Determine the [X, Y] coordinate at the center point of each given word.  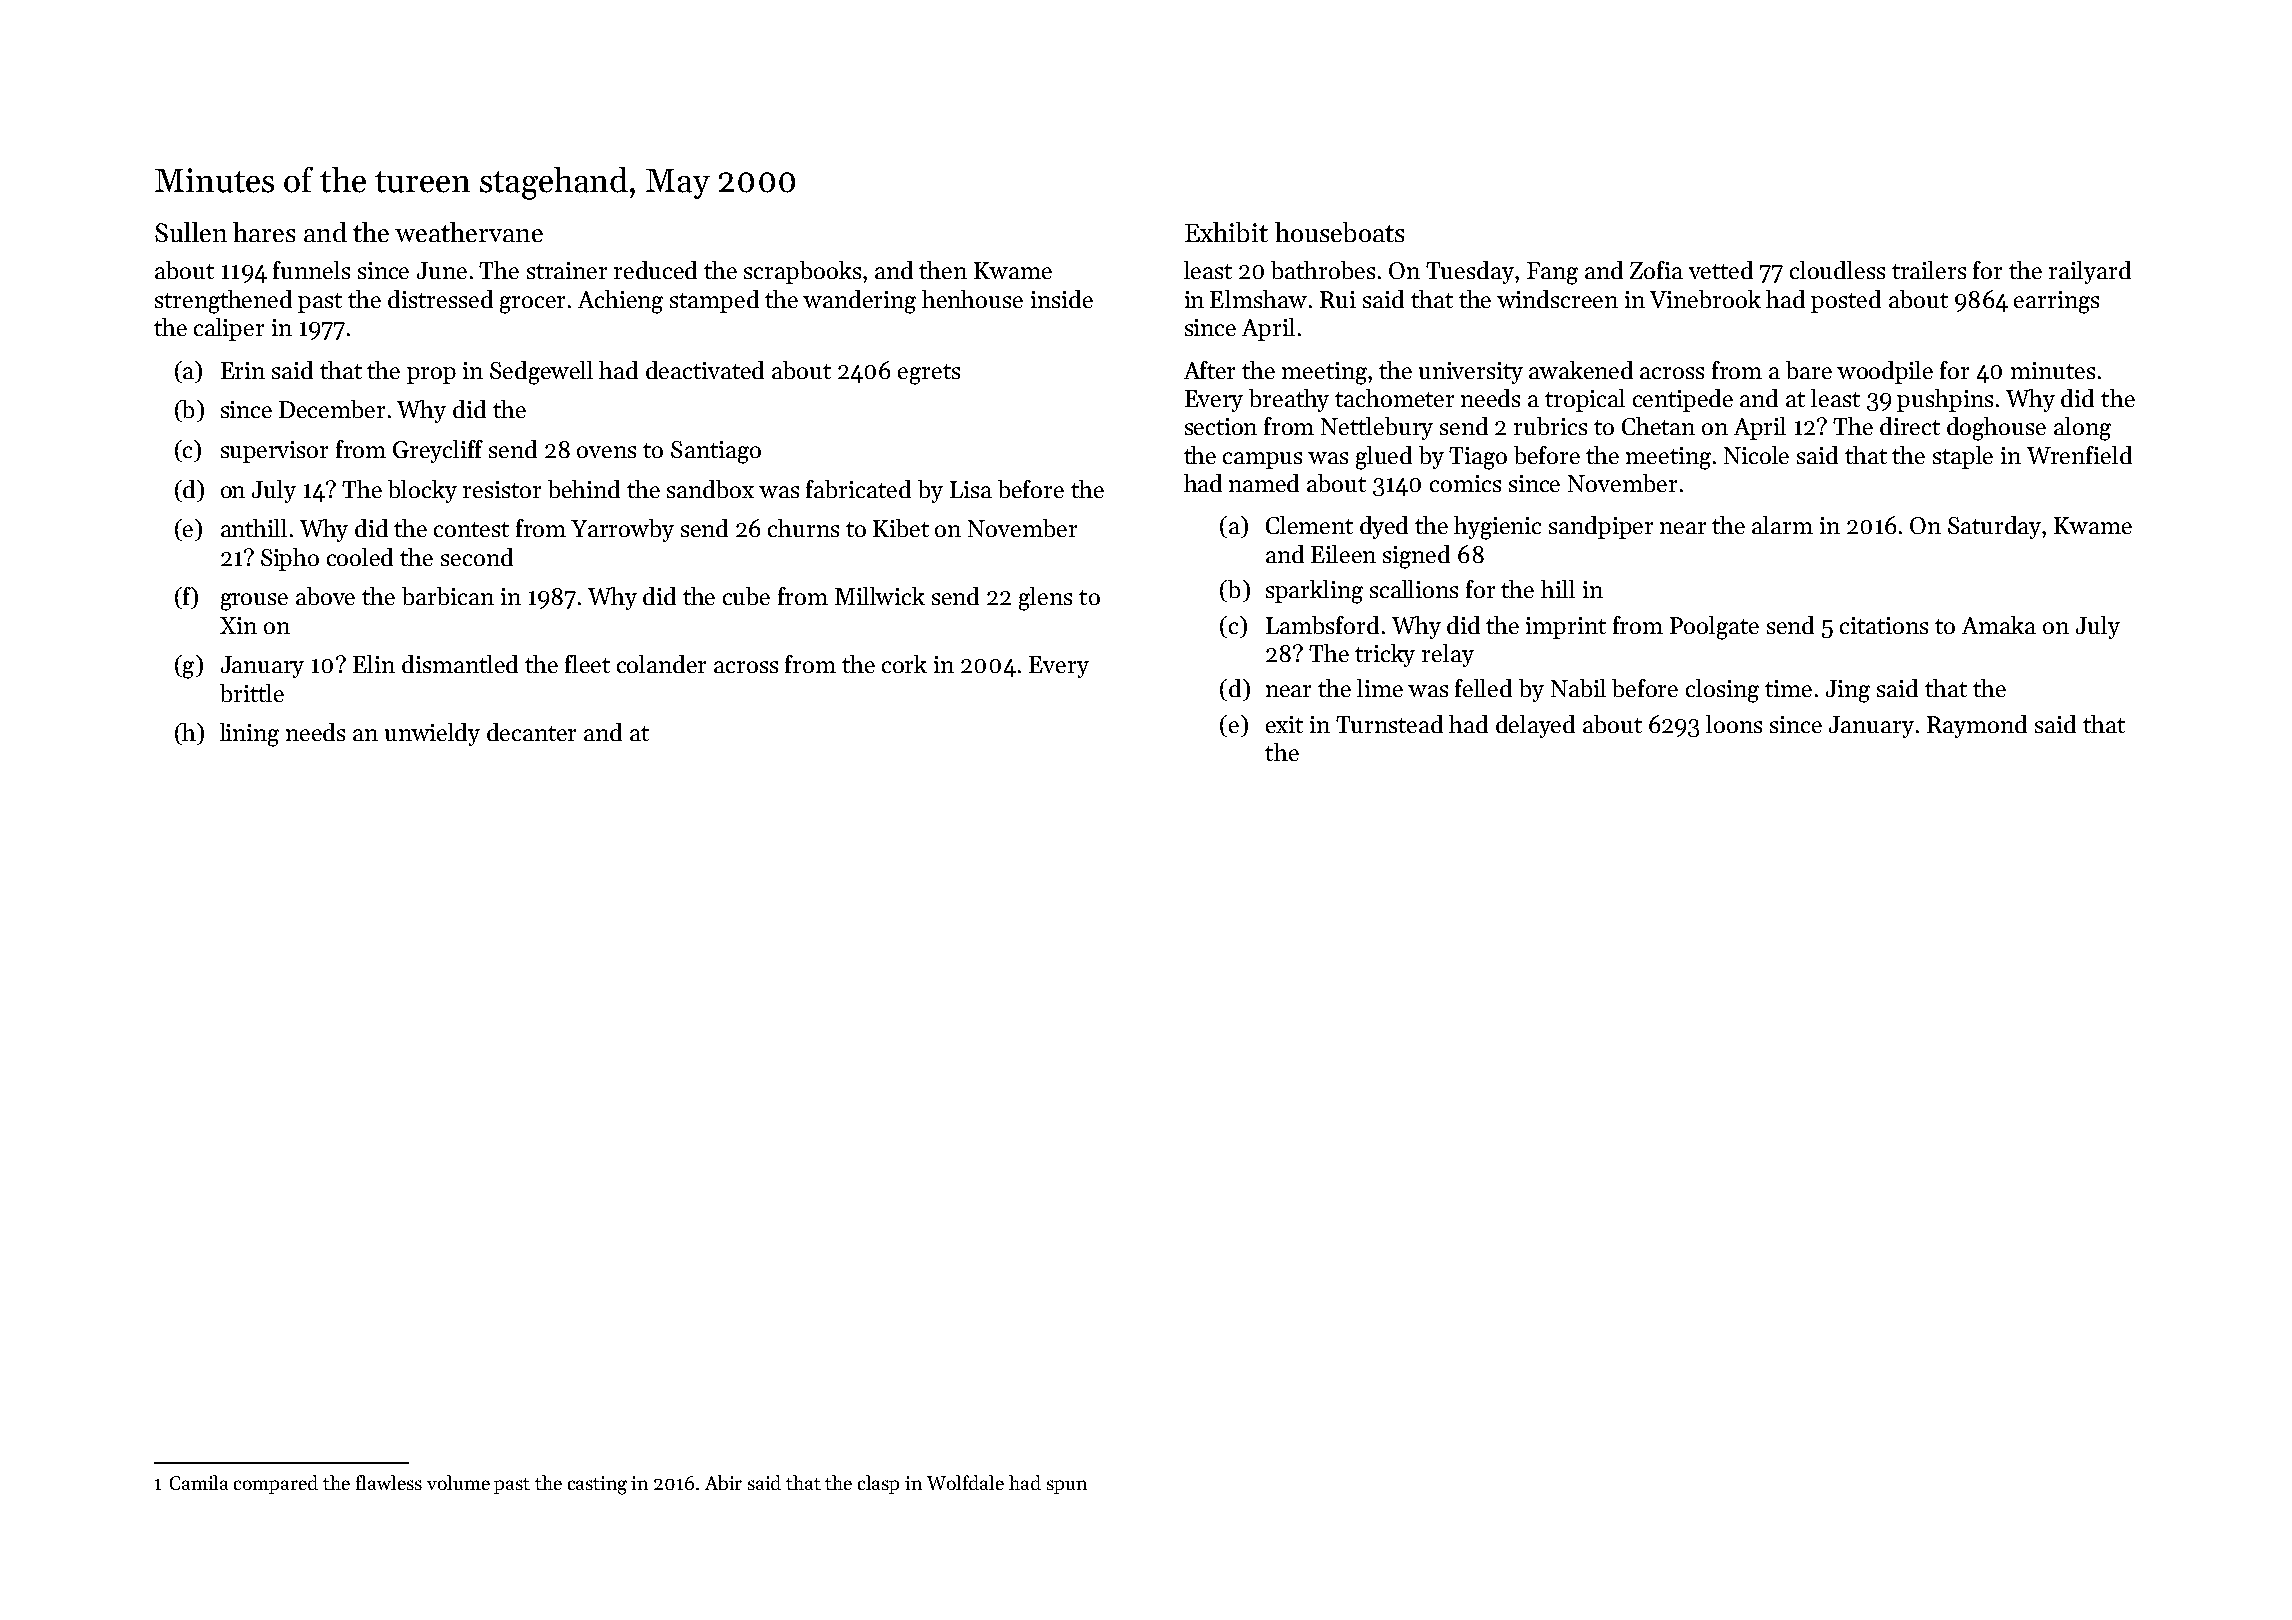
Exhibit [1226, 232]
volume [458, 1482]
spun [1067, 1487]
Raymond [1977, 726]
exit [1284, 724]
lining [249, 735]
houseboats [1339, 232]
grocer [532, 305]
